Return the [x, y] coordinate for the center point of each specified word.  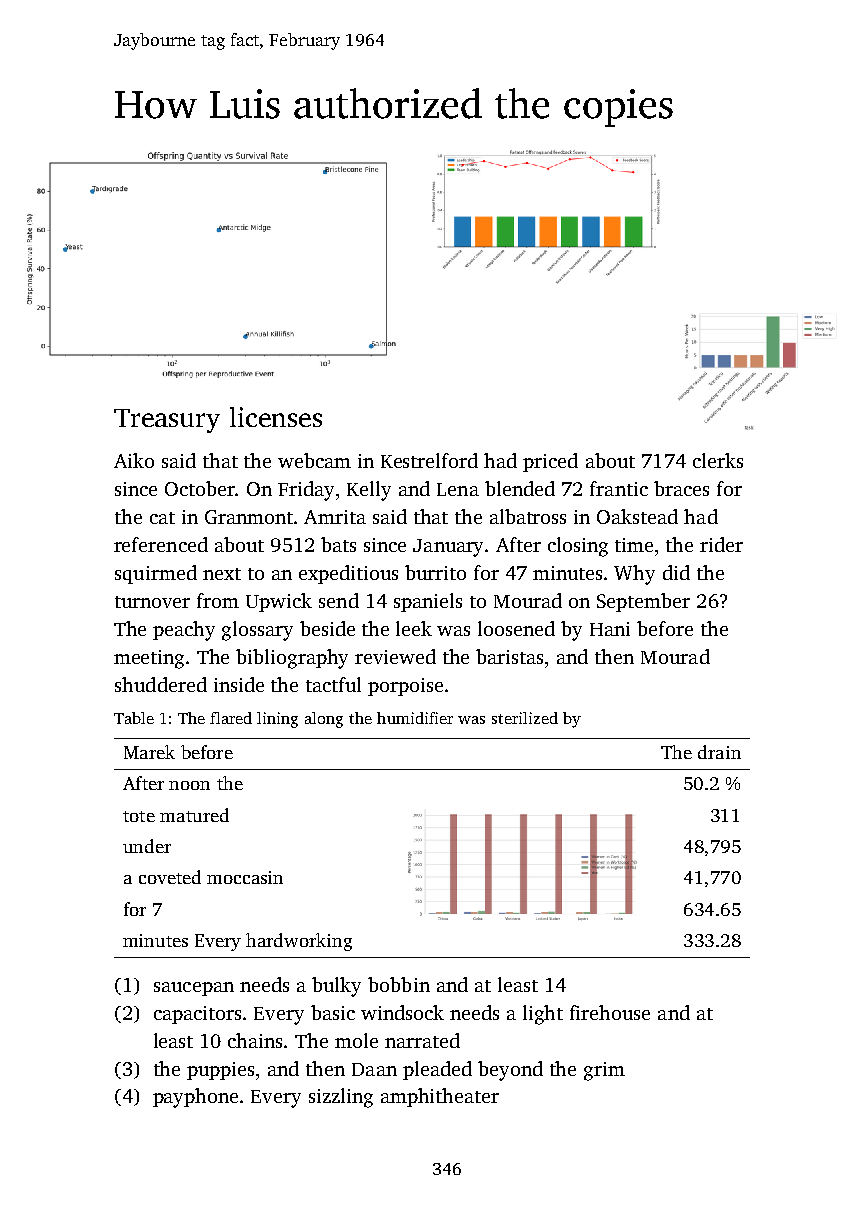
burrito [435, 572]
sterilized [525, 718]
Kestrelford [429, 460]
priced [550, 462]
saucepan [194, 989]
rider [721, 544]
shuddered [161, 684]
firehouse [610, 1012]
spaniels [428, 602]
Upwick [279, 602]
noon [189, 785]
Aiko [134, 460]
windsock [402, 1012]
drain [719, 752]
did [676, 572]
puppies [220, 1071]
